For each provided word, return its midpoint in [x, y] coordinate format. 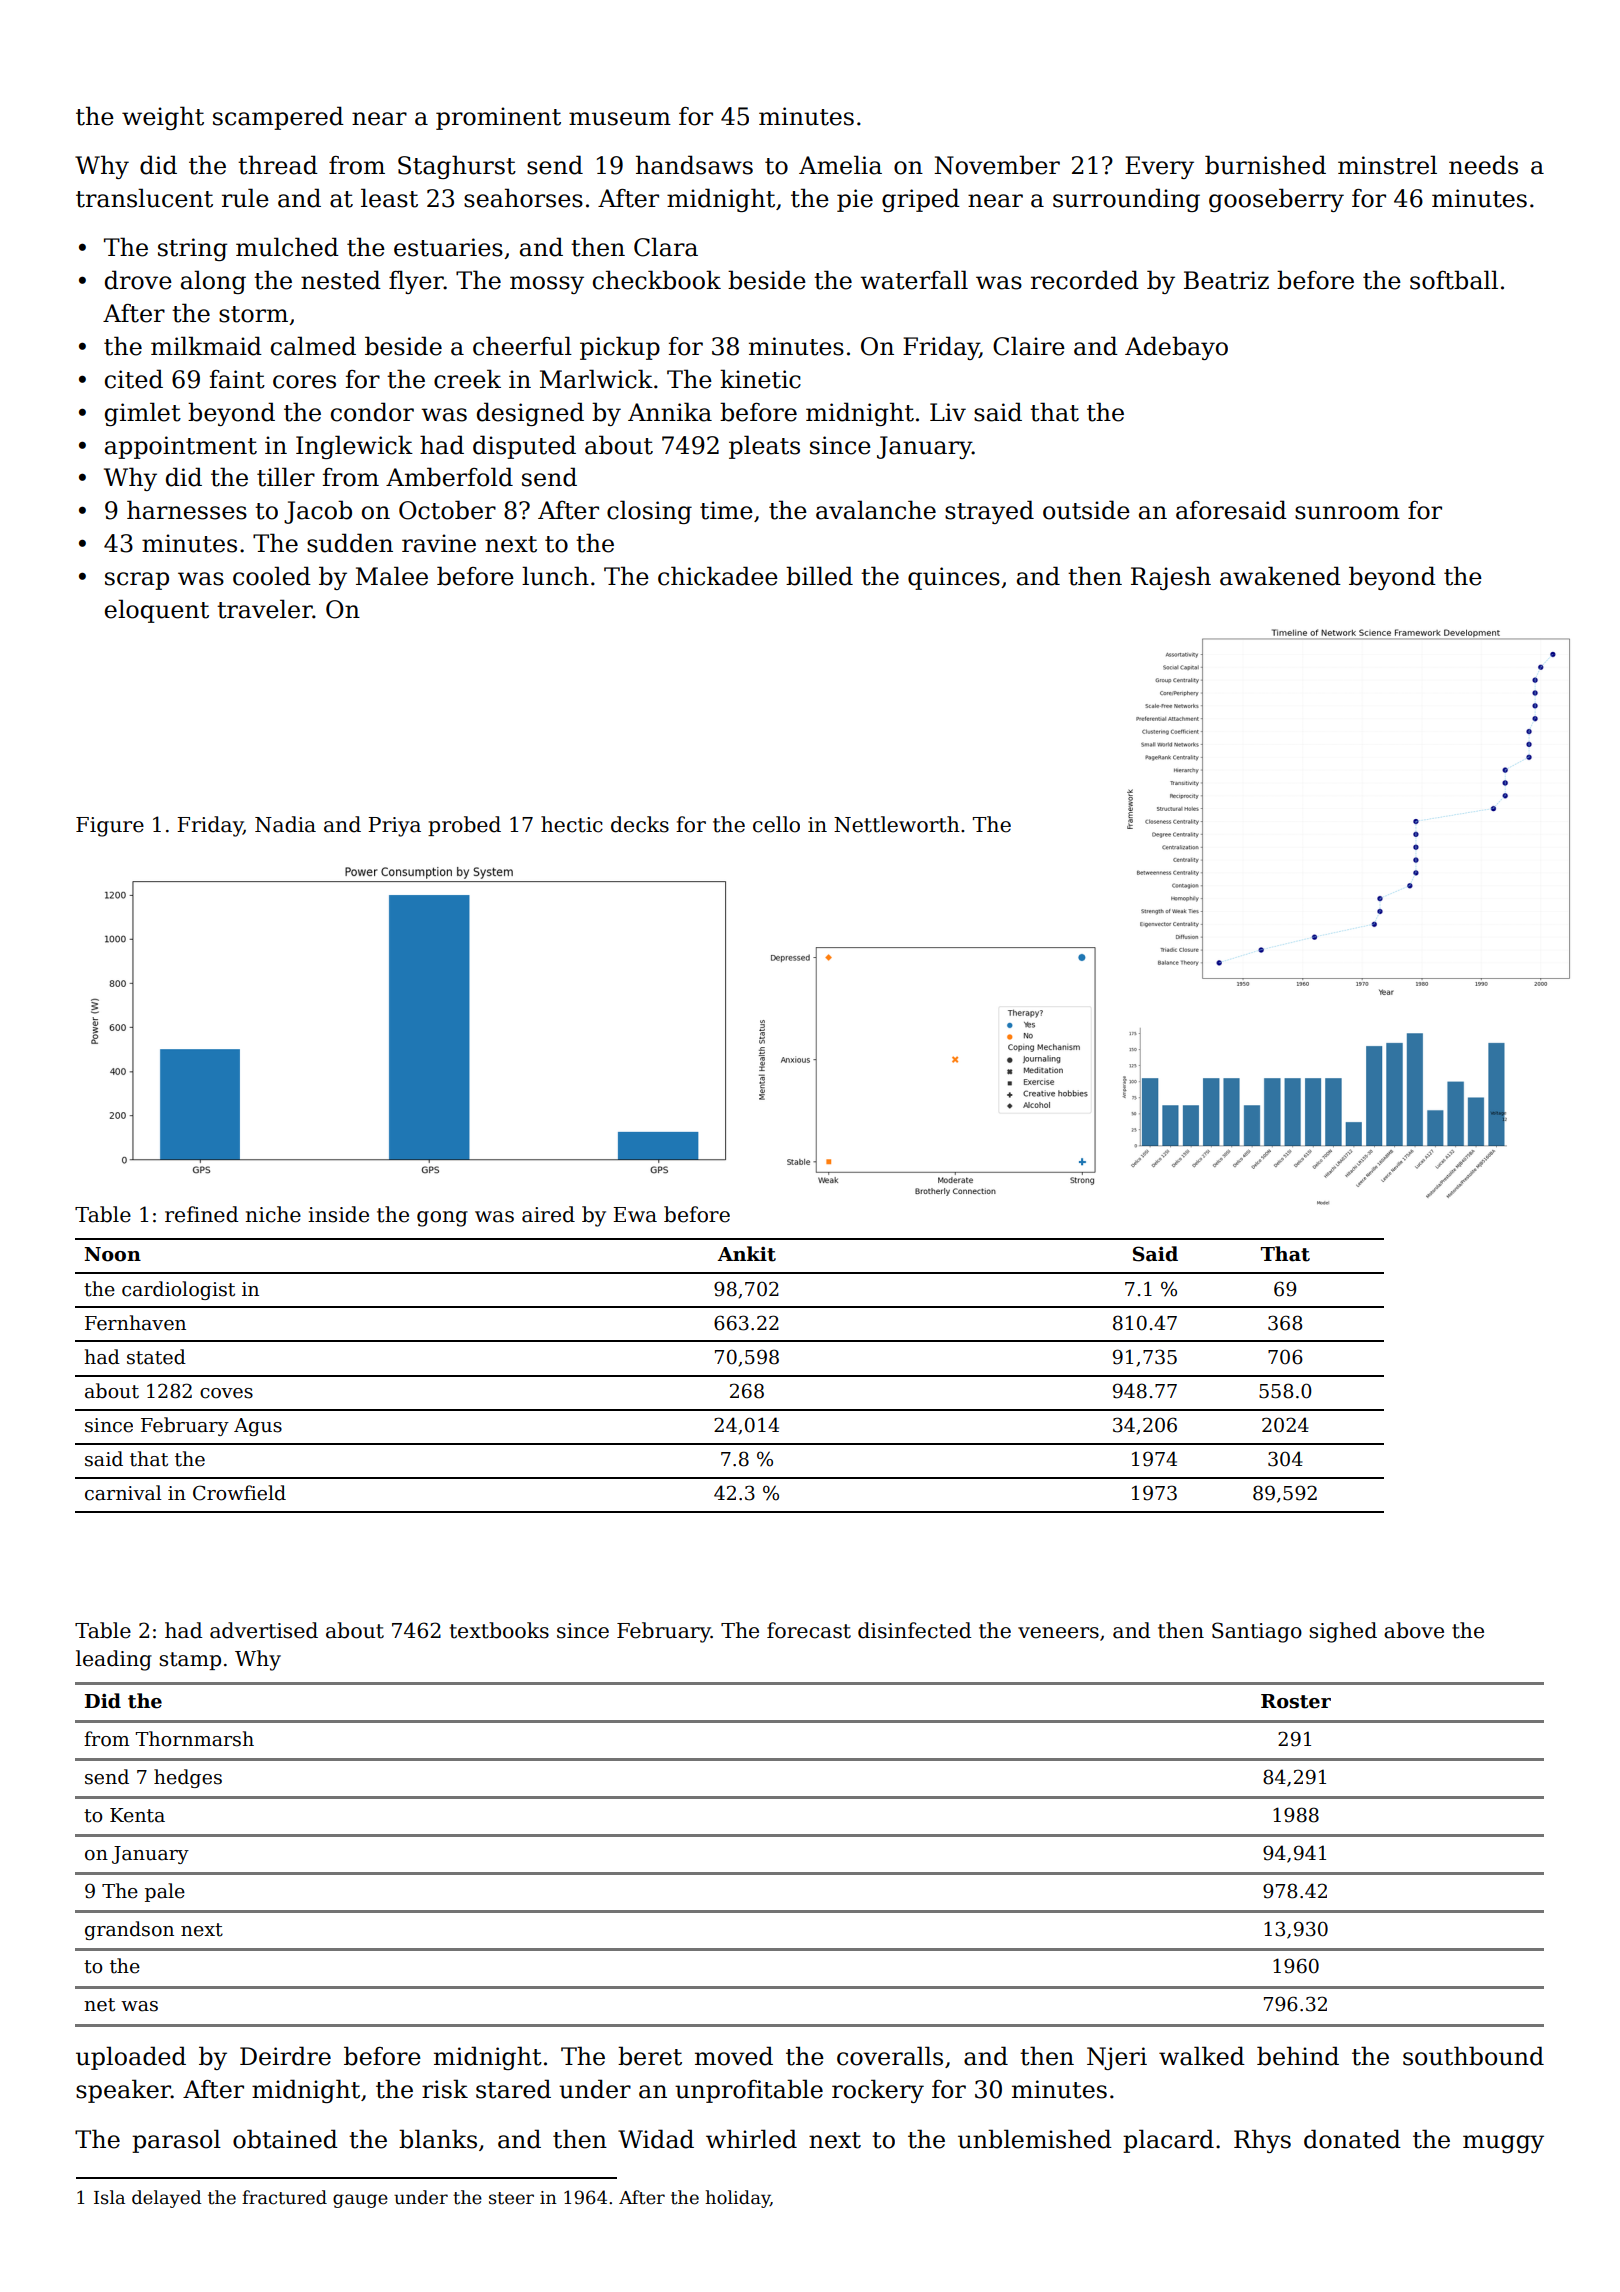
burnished [1265, 165]
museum [620, 119]
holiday [737, 2199]
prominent [498, 118]
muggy [1503, 2144]
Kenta [137, 1815]
